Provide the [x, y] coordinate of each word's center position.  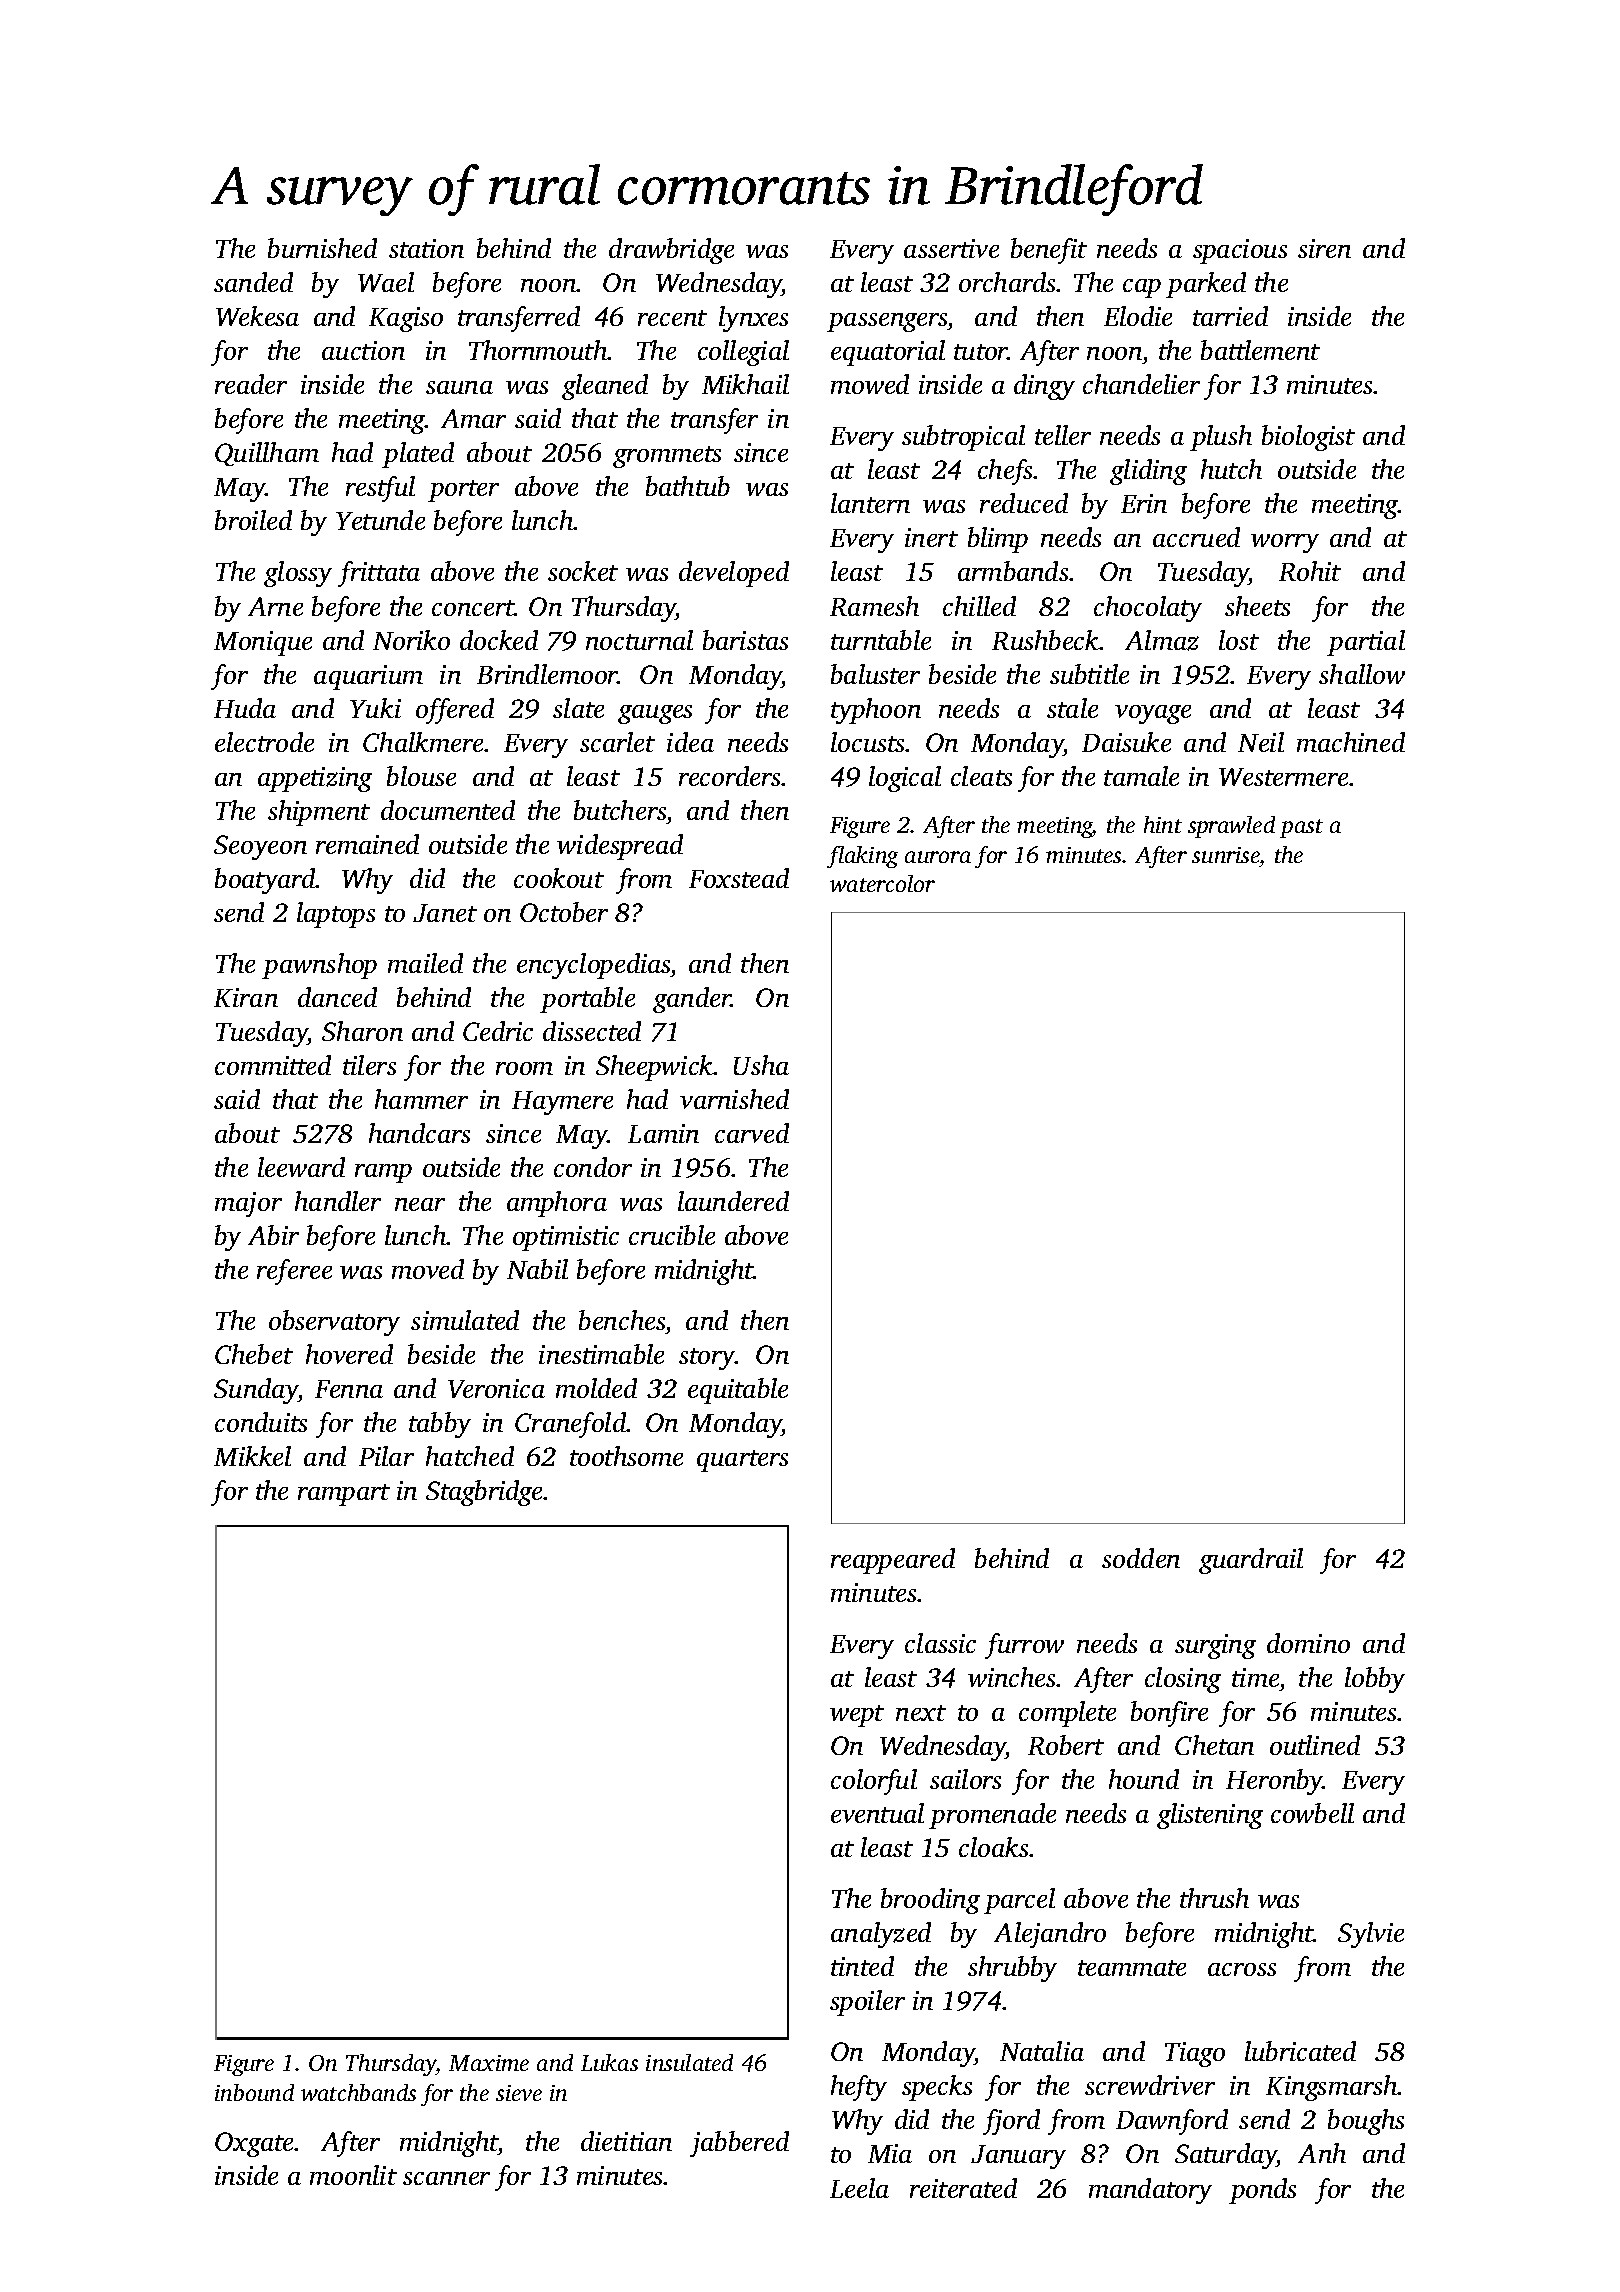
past [1301, 828]
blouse [421, 776]
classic [940, 1643]
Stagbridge [484, 1493]
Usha [761, 1065]
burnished [322, 248]
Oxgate [254, 2144]
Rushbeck [1046, 640]
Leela [859, 2188]
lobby [1375, 1680]
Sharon [362, 1031]
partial [1366, 643]
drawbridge [671, 251]
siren [1324, 248]
